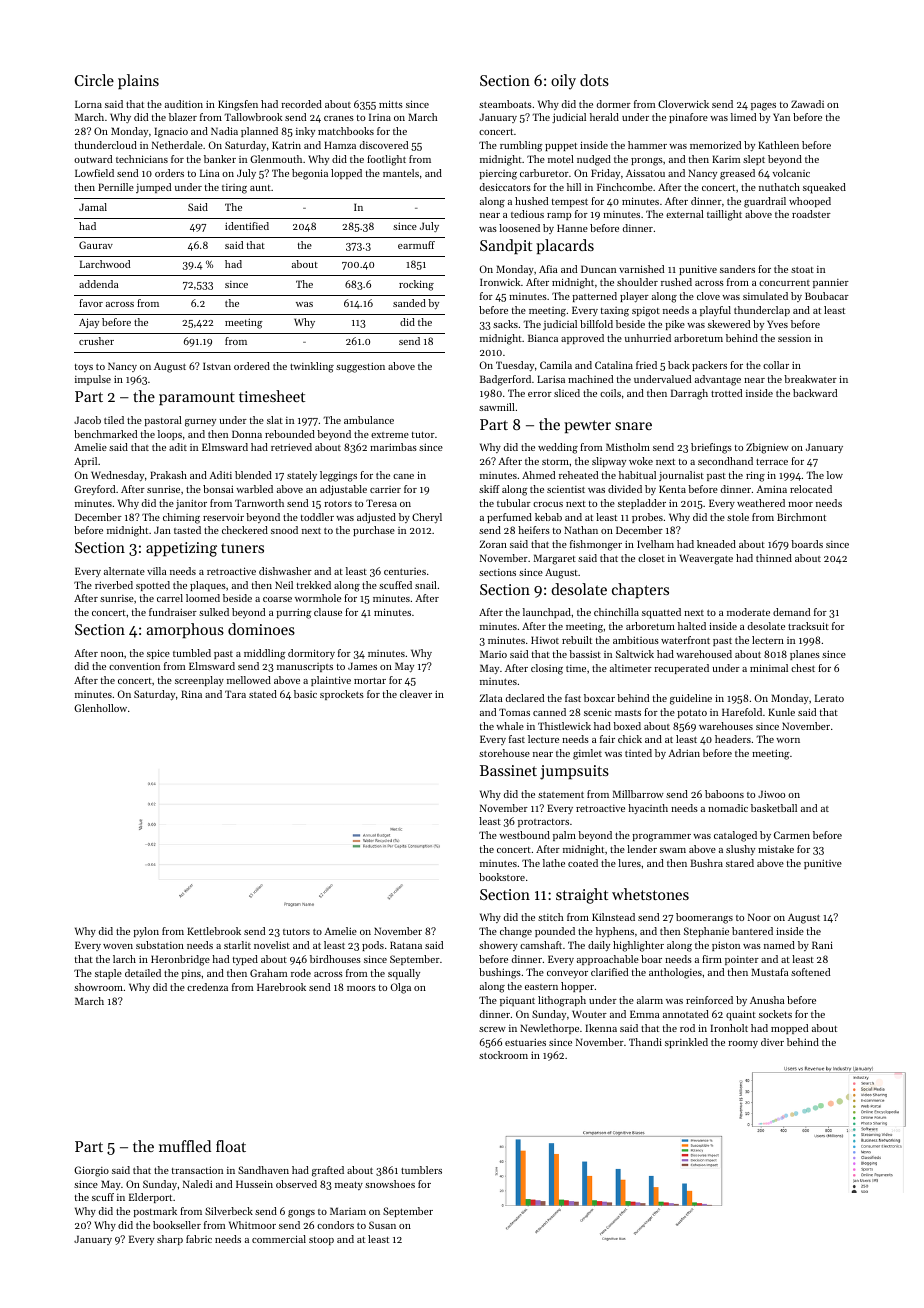 This document has height=1308, width=924. What do you see at coordinates (370, 680) in the document?
I see `mortar` at bounding box center [370, 680].
